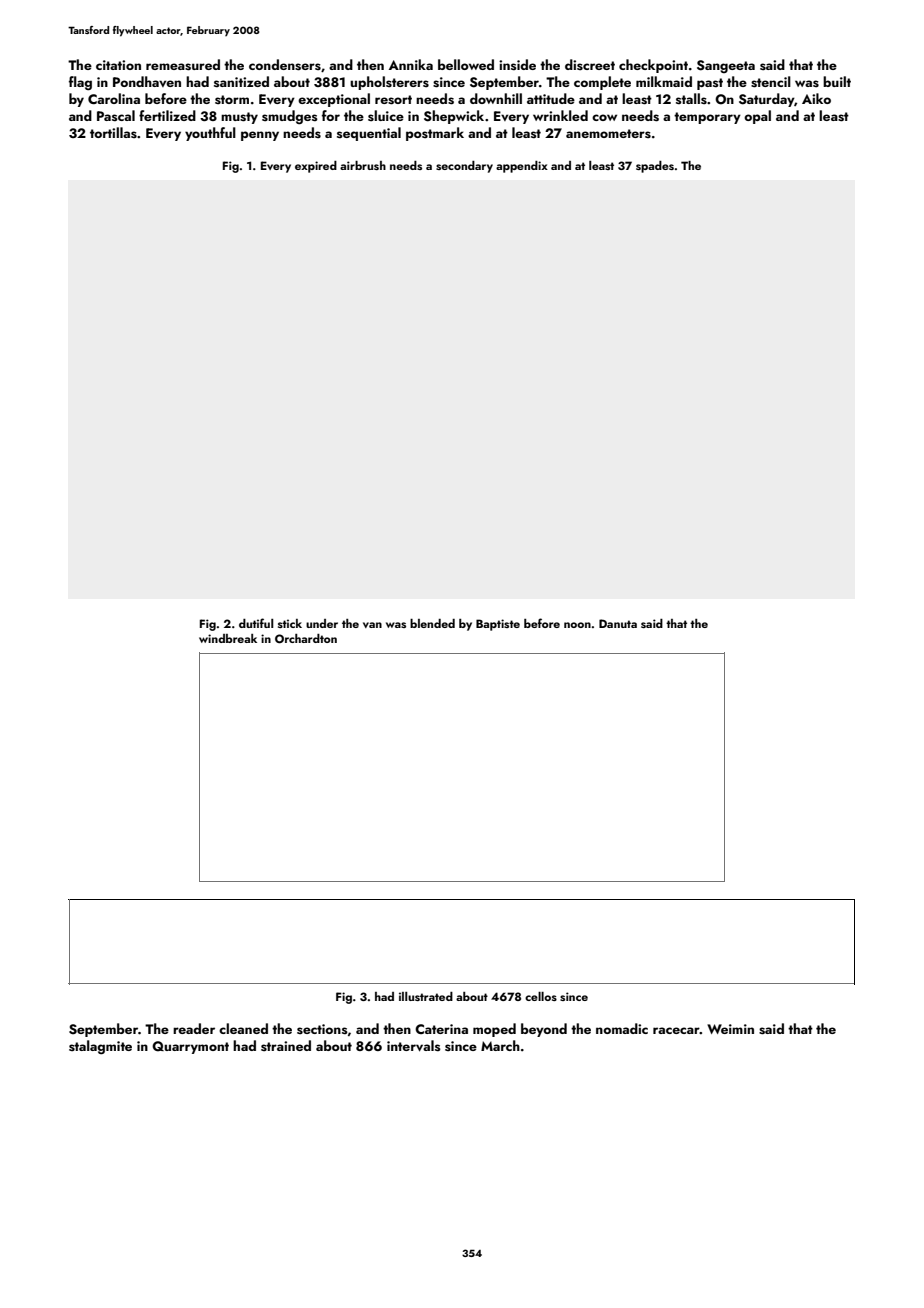 Image resolution: width=924 pixels, height=1308 pixels. What do you see at coordinates (228, 638) in the screenshot?
I see `windbreak` at bounding box center [228, 638].
